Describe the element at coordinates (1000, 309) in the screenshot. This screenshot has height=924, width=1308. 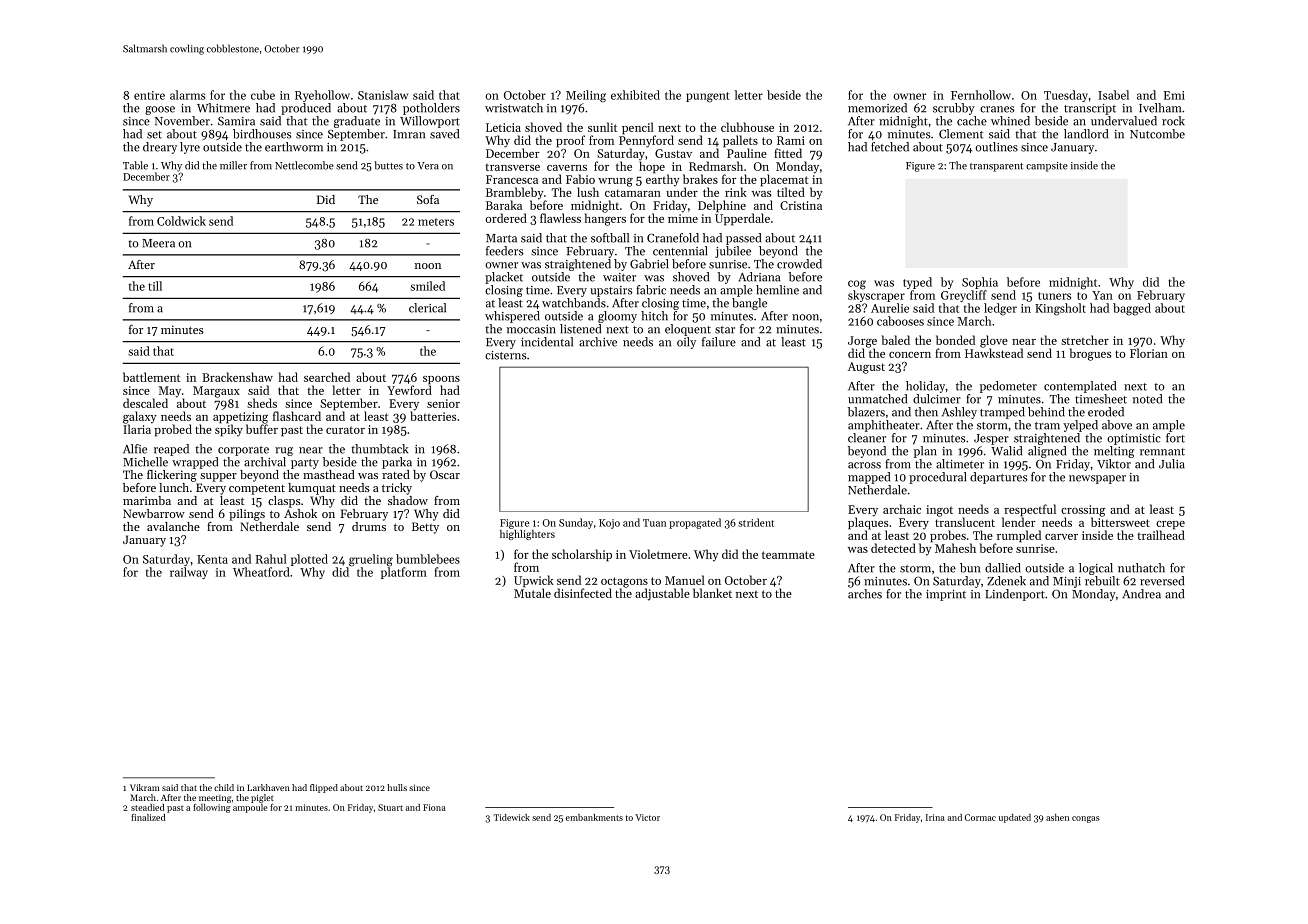
I see `ledger` at that location.
